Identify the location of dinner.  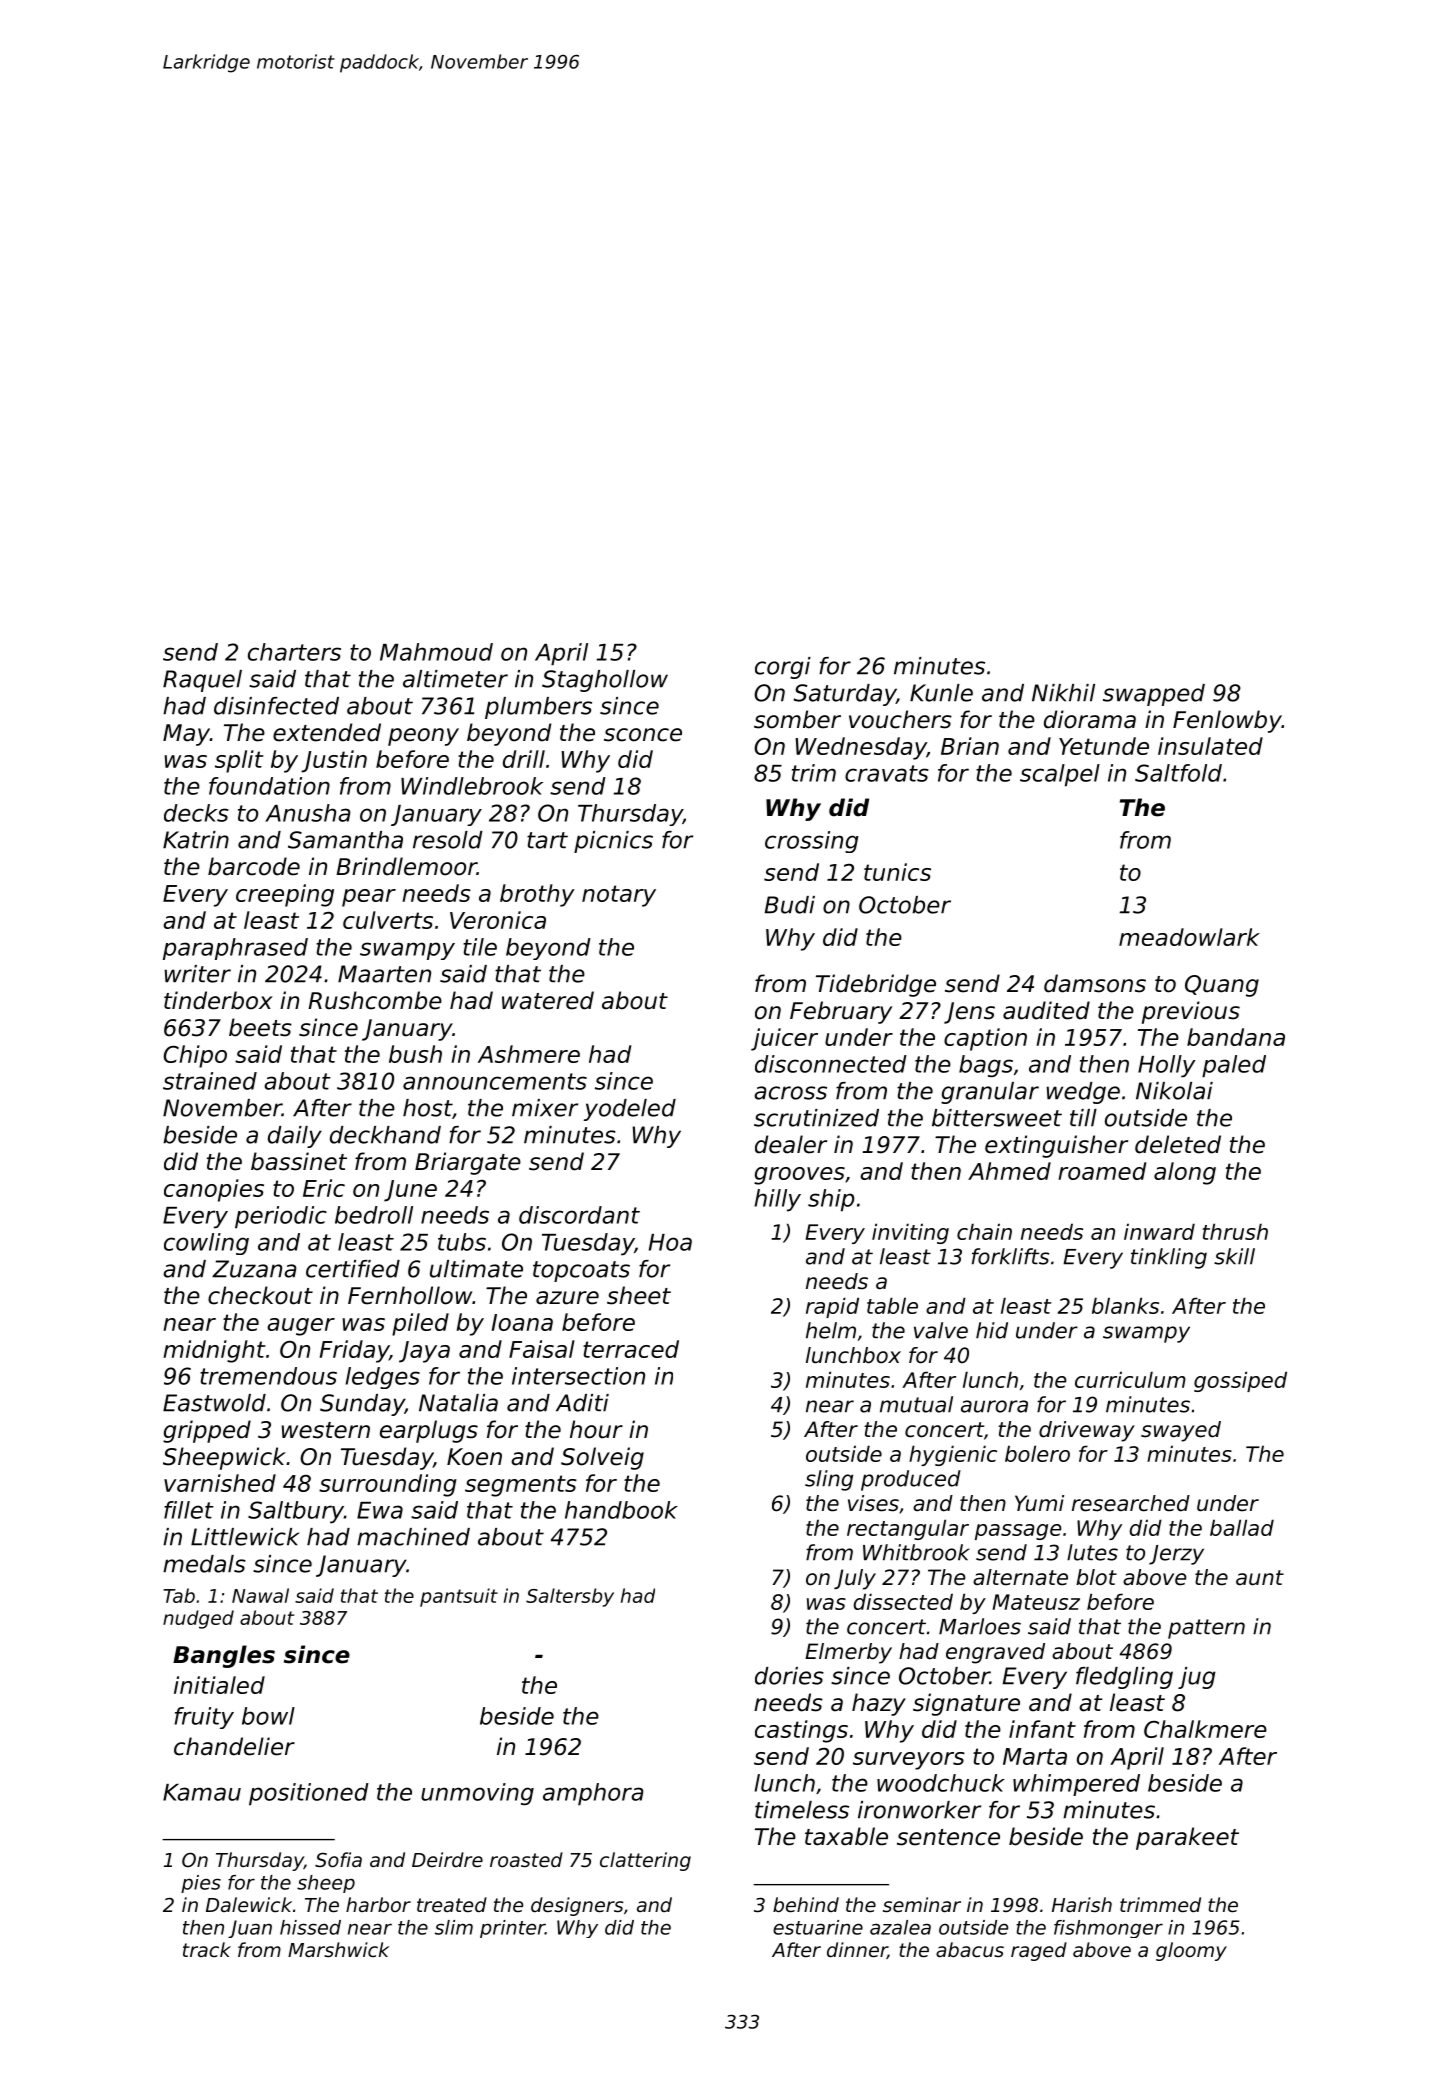
(857, 1950).
